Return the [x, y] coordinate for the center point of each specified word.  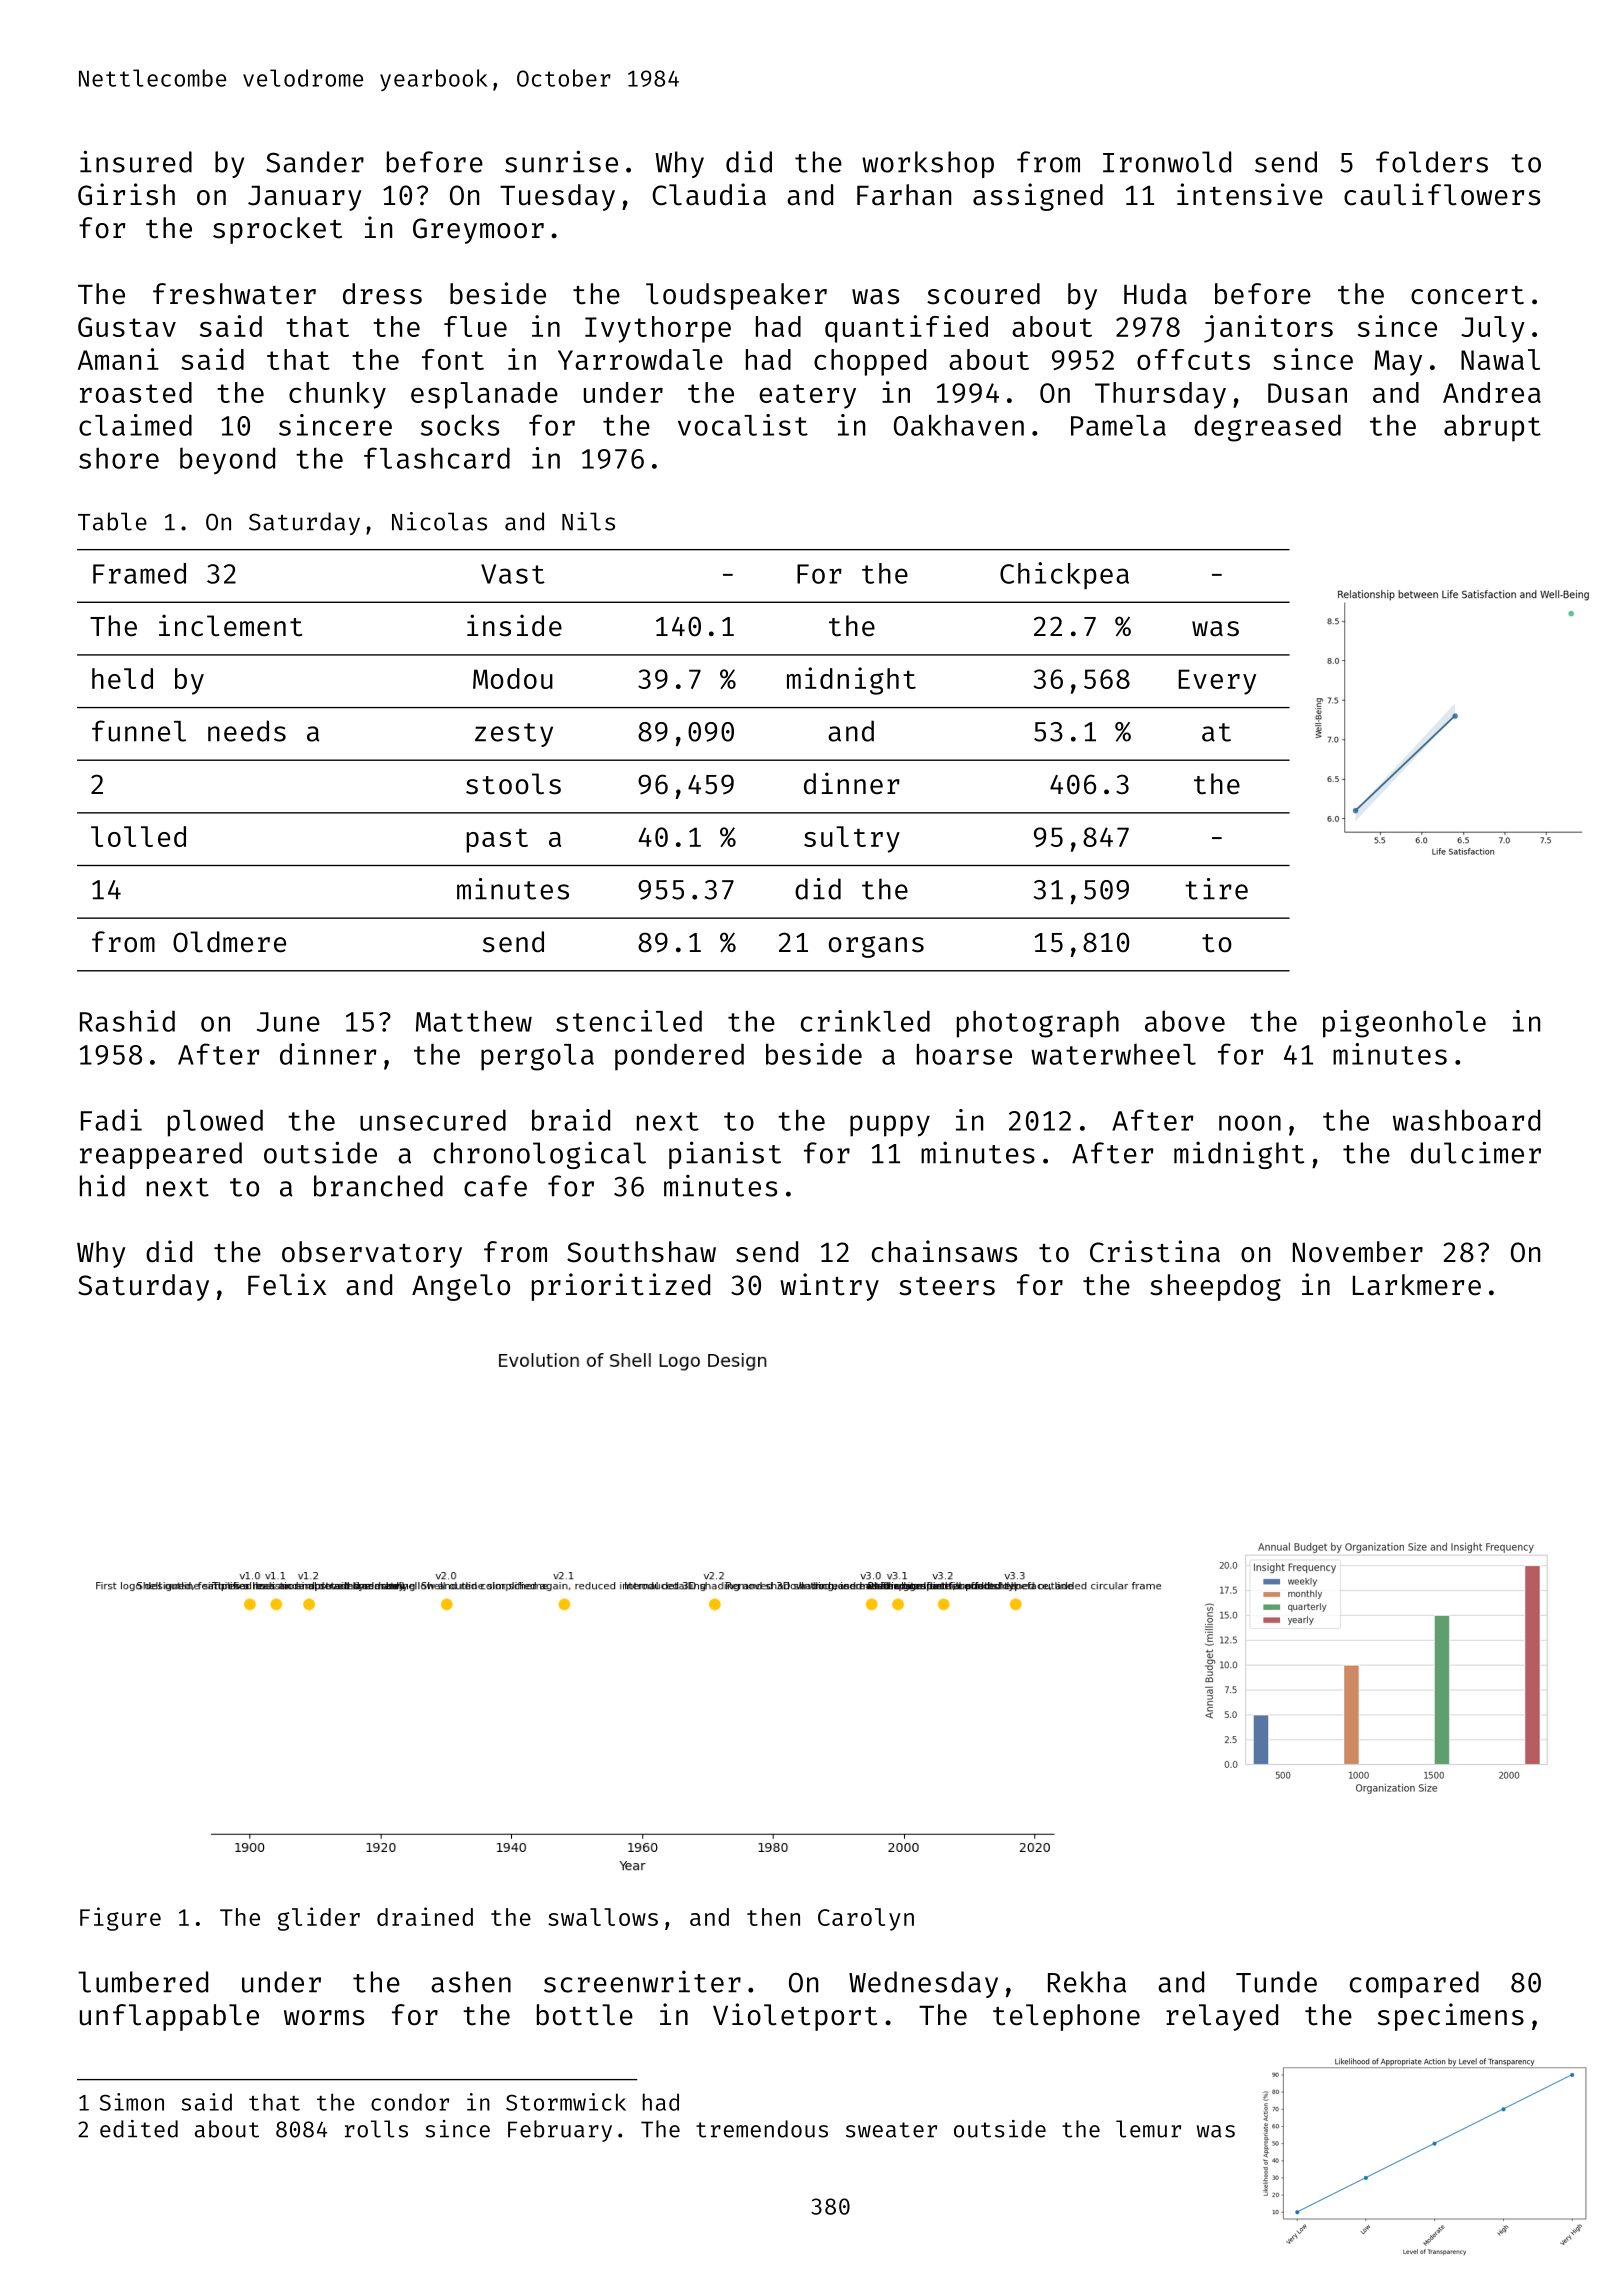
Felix [287, 1284]
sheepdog [1215, 1287]
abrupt [1492, 428]
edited [139, 2129]
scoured [983, 294]
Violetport [795, 2017]
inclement [230, 625]
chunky [337, 395]
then [773, 1917]
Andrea [1492, 392]
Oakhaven [959, 425]
